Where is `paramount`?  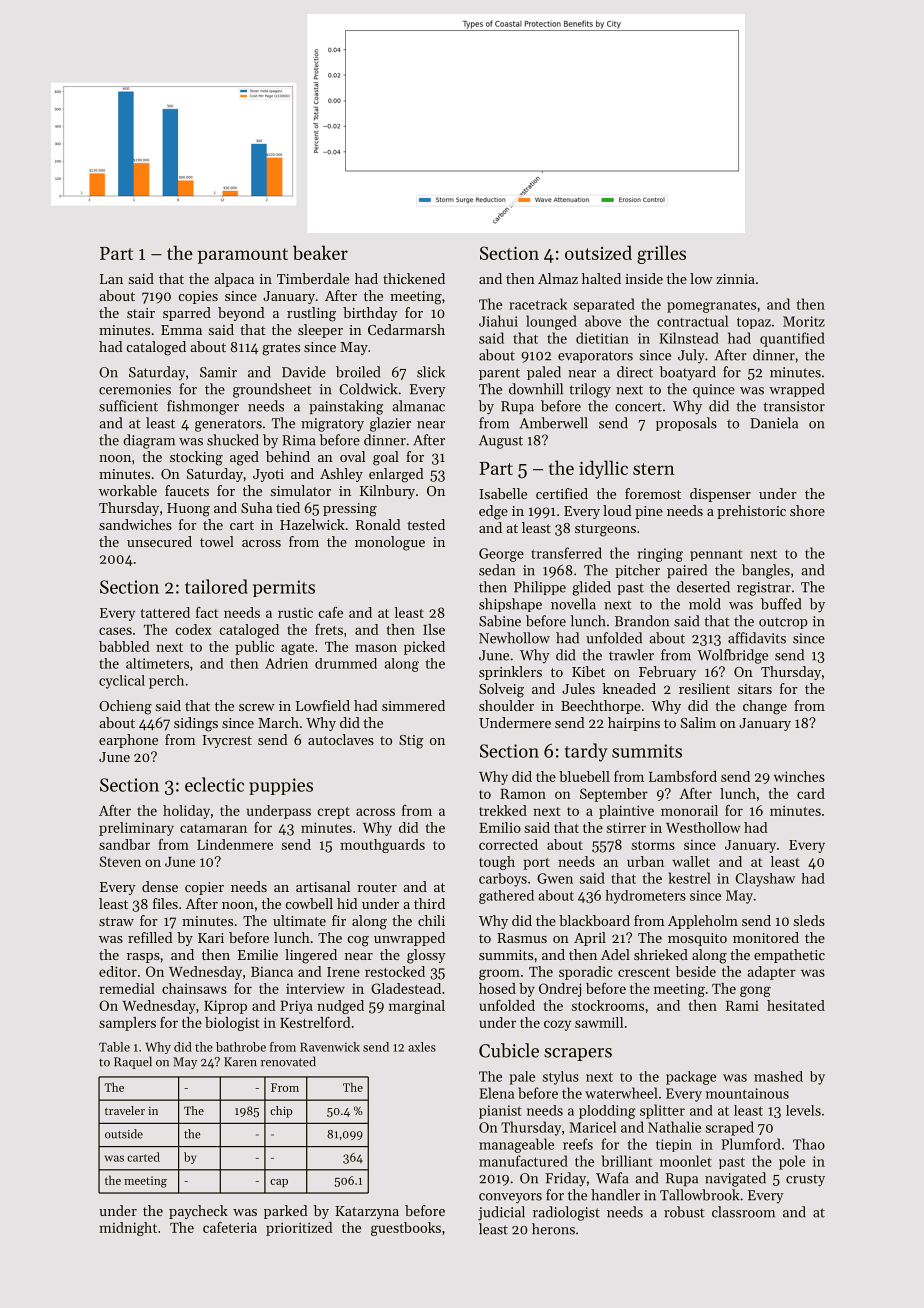 paramount is located at coordinates (243, 256).
